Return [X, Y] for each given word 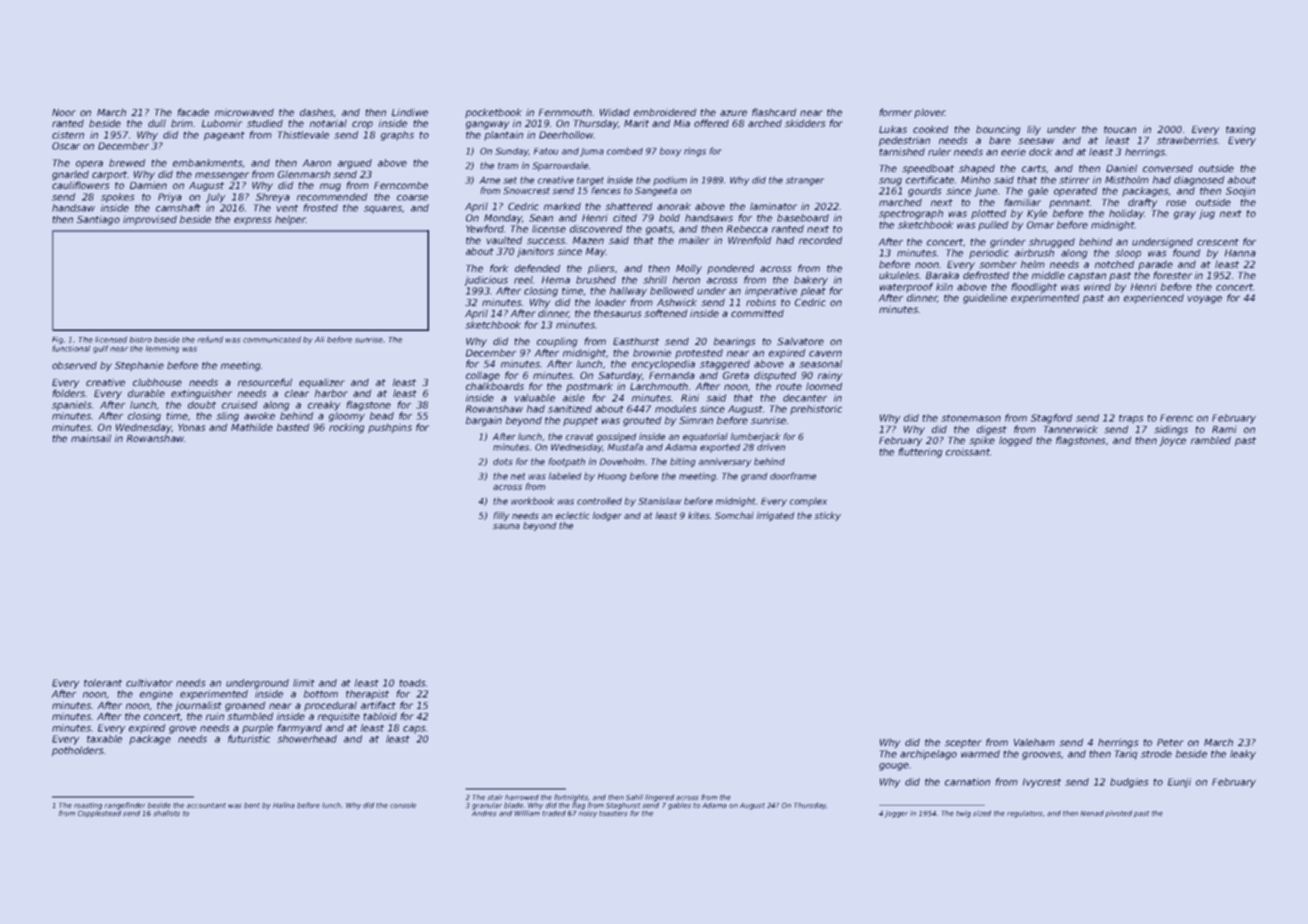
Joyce [1172, 441]
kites [699, 515]
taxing [1241, 130]
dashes [317, 113]
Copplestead [99, 813]
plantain [503, 136]
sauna [506, 526]
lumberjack [755, 437]
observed [74, 365]
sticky [827, 516]
